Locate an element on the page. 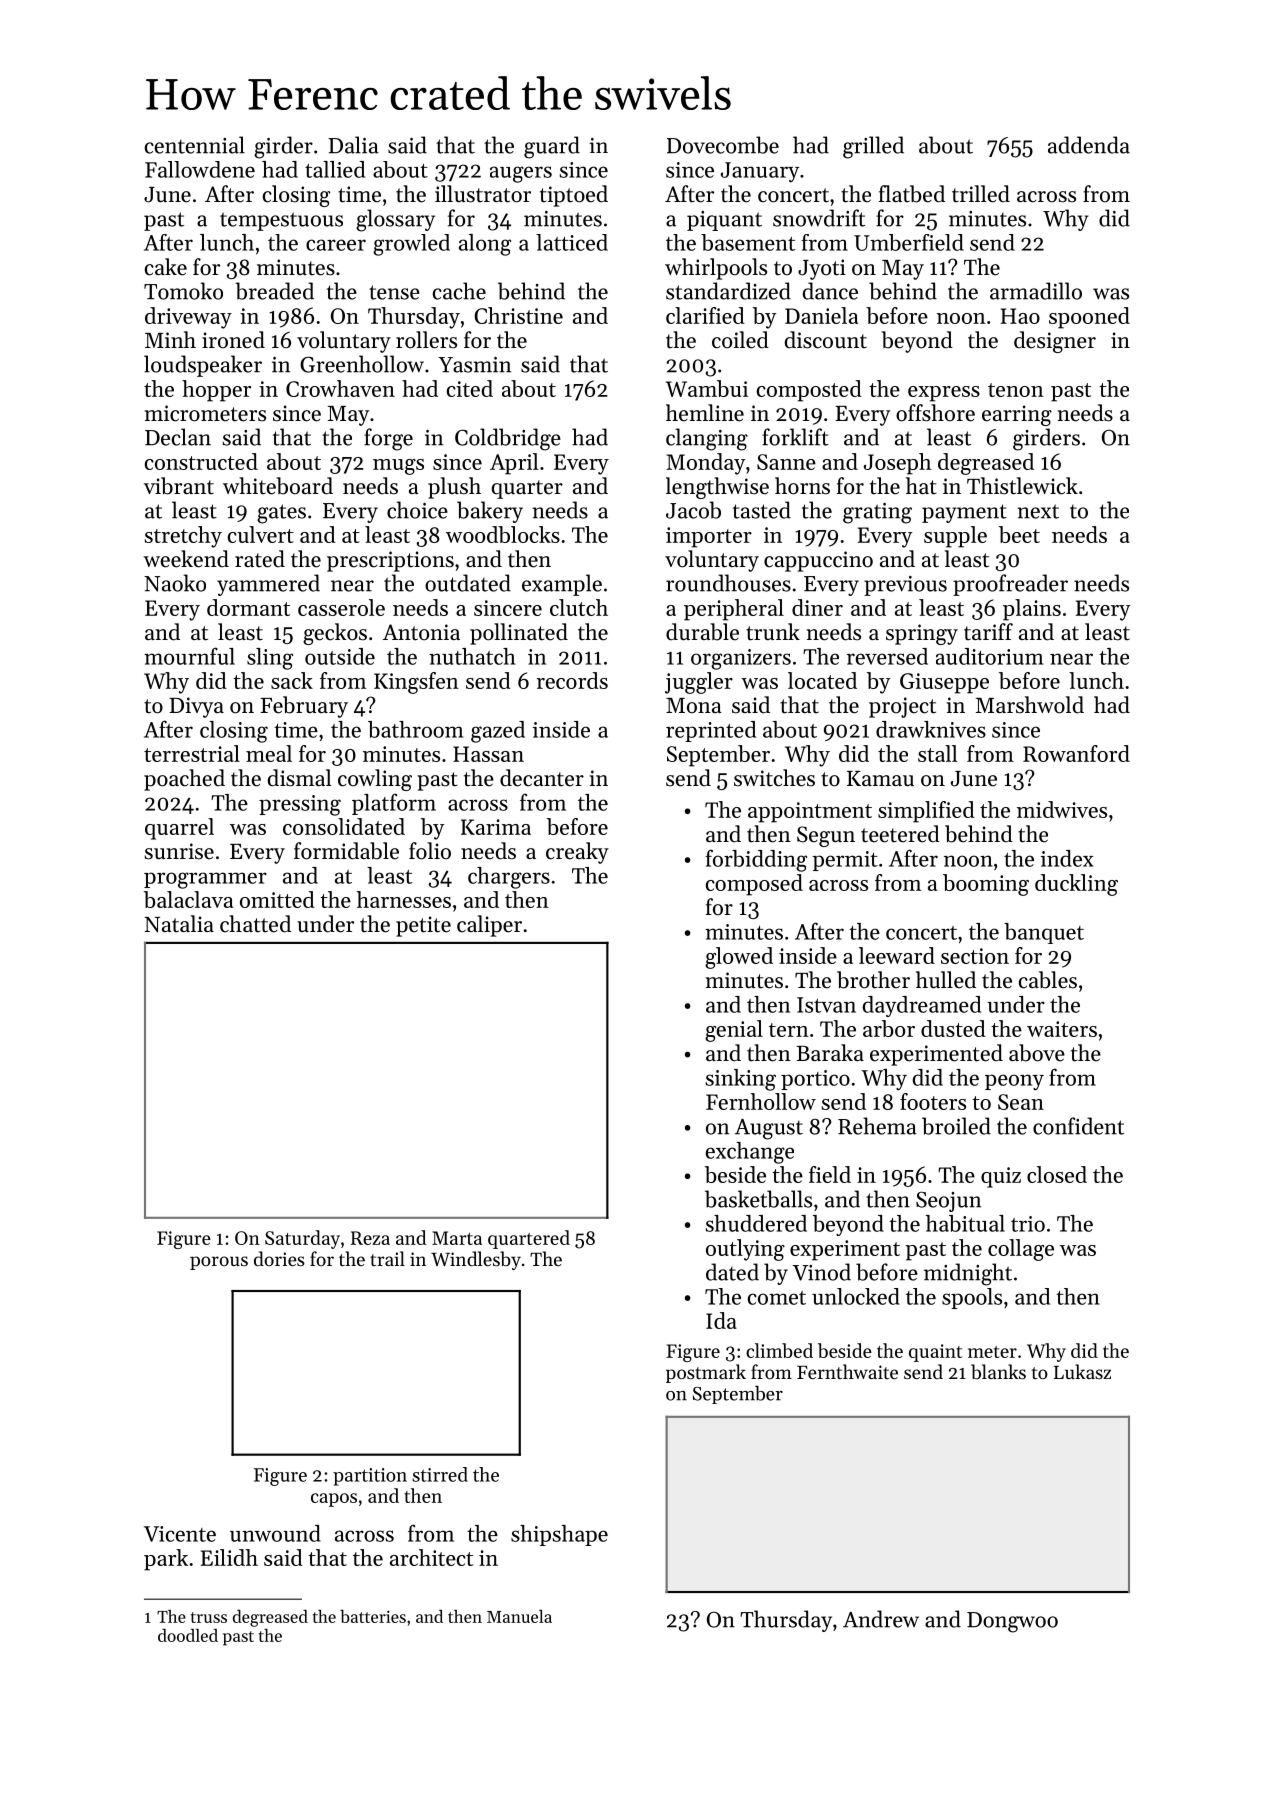 The width and height of the image is (1274, 1801). previous is located at coordinates (905, 586).
